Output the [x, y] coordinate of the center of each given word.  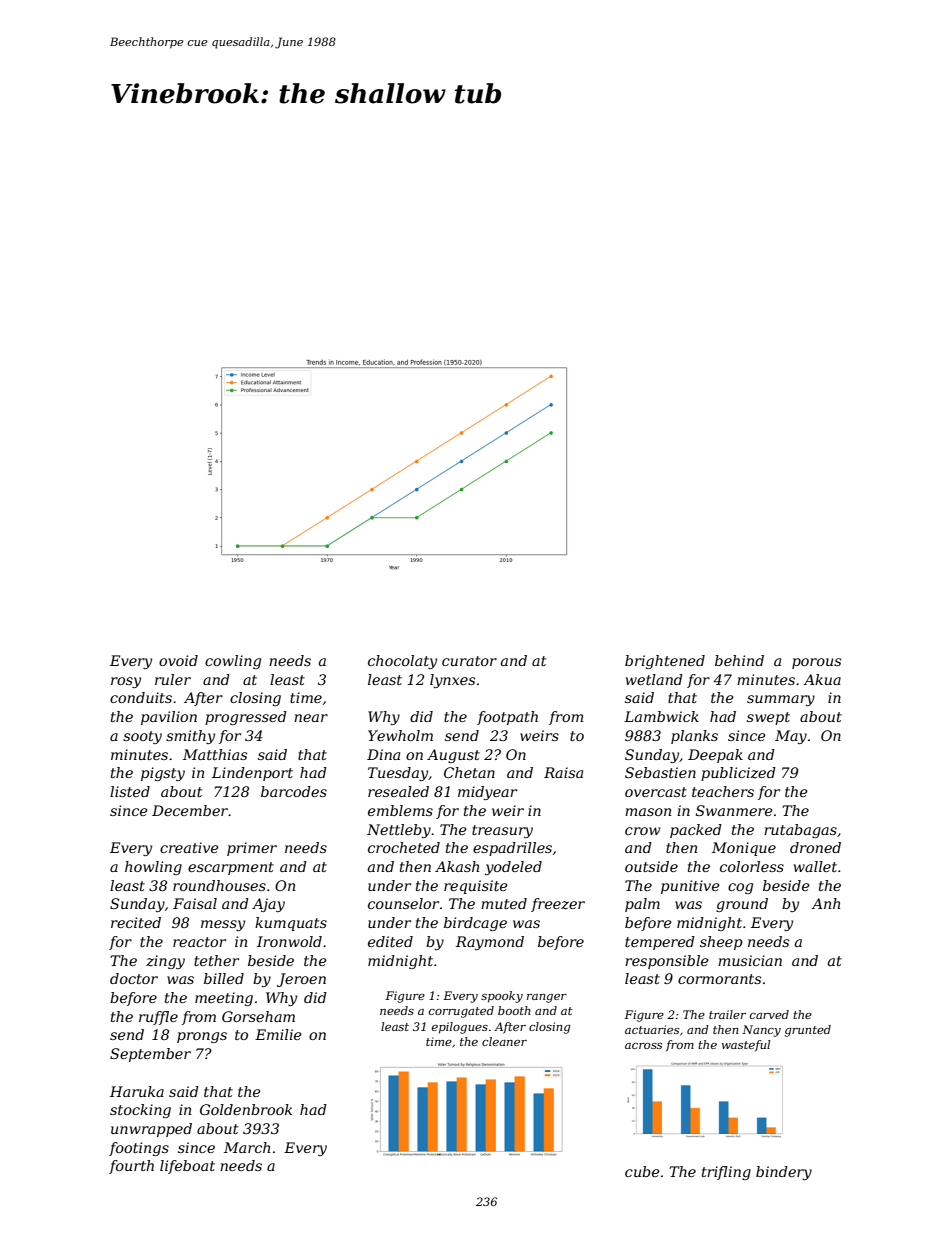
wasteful [746, 1046]
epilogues [460, 1028]
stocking [140, 1111]
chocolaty [402, 662]
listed [130, 791]
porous [816, 663]
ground [742, 905]
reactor [199, 942]
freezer [558, 905]
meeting [224, 999]
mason [648, 812]
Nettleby [399, 831]
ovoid [178, 660]
